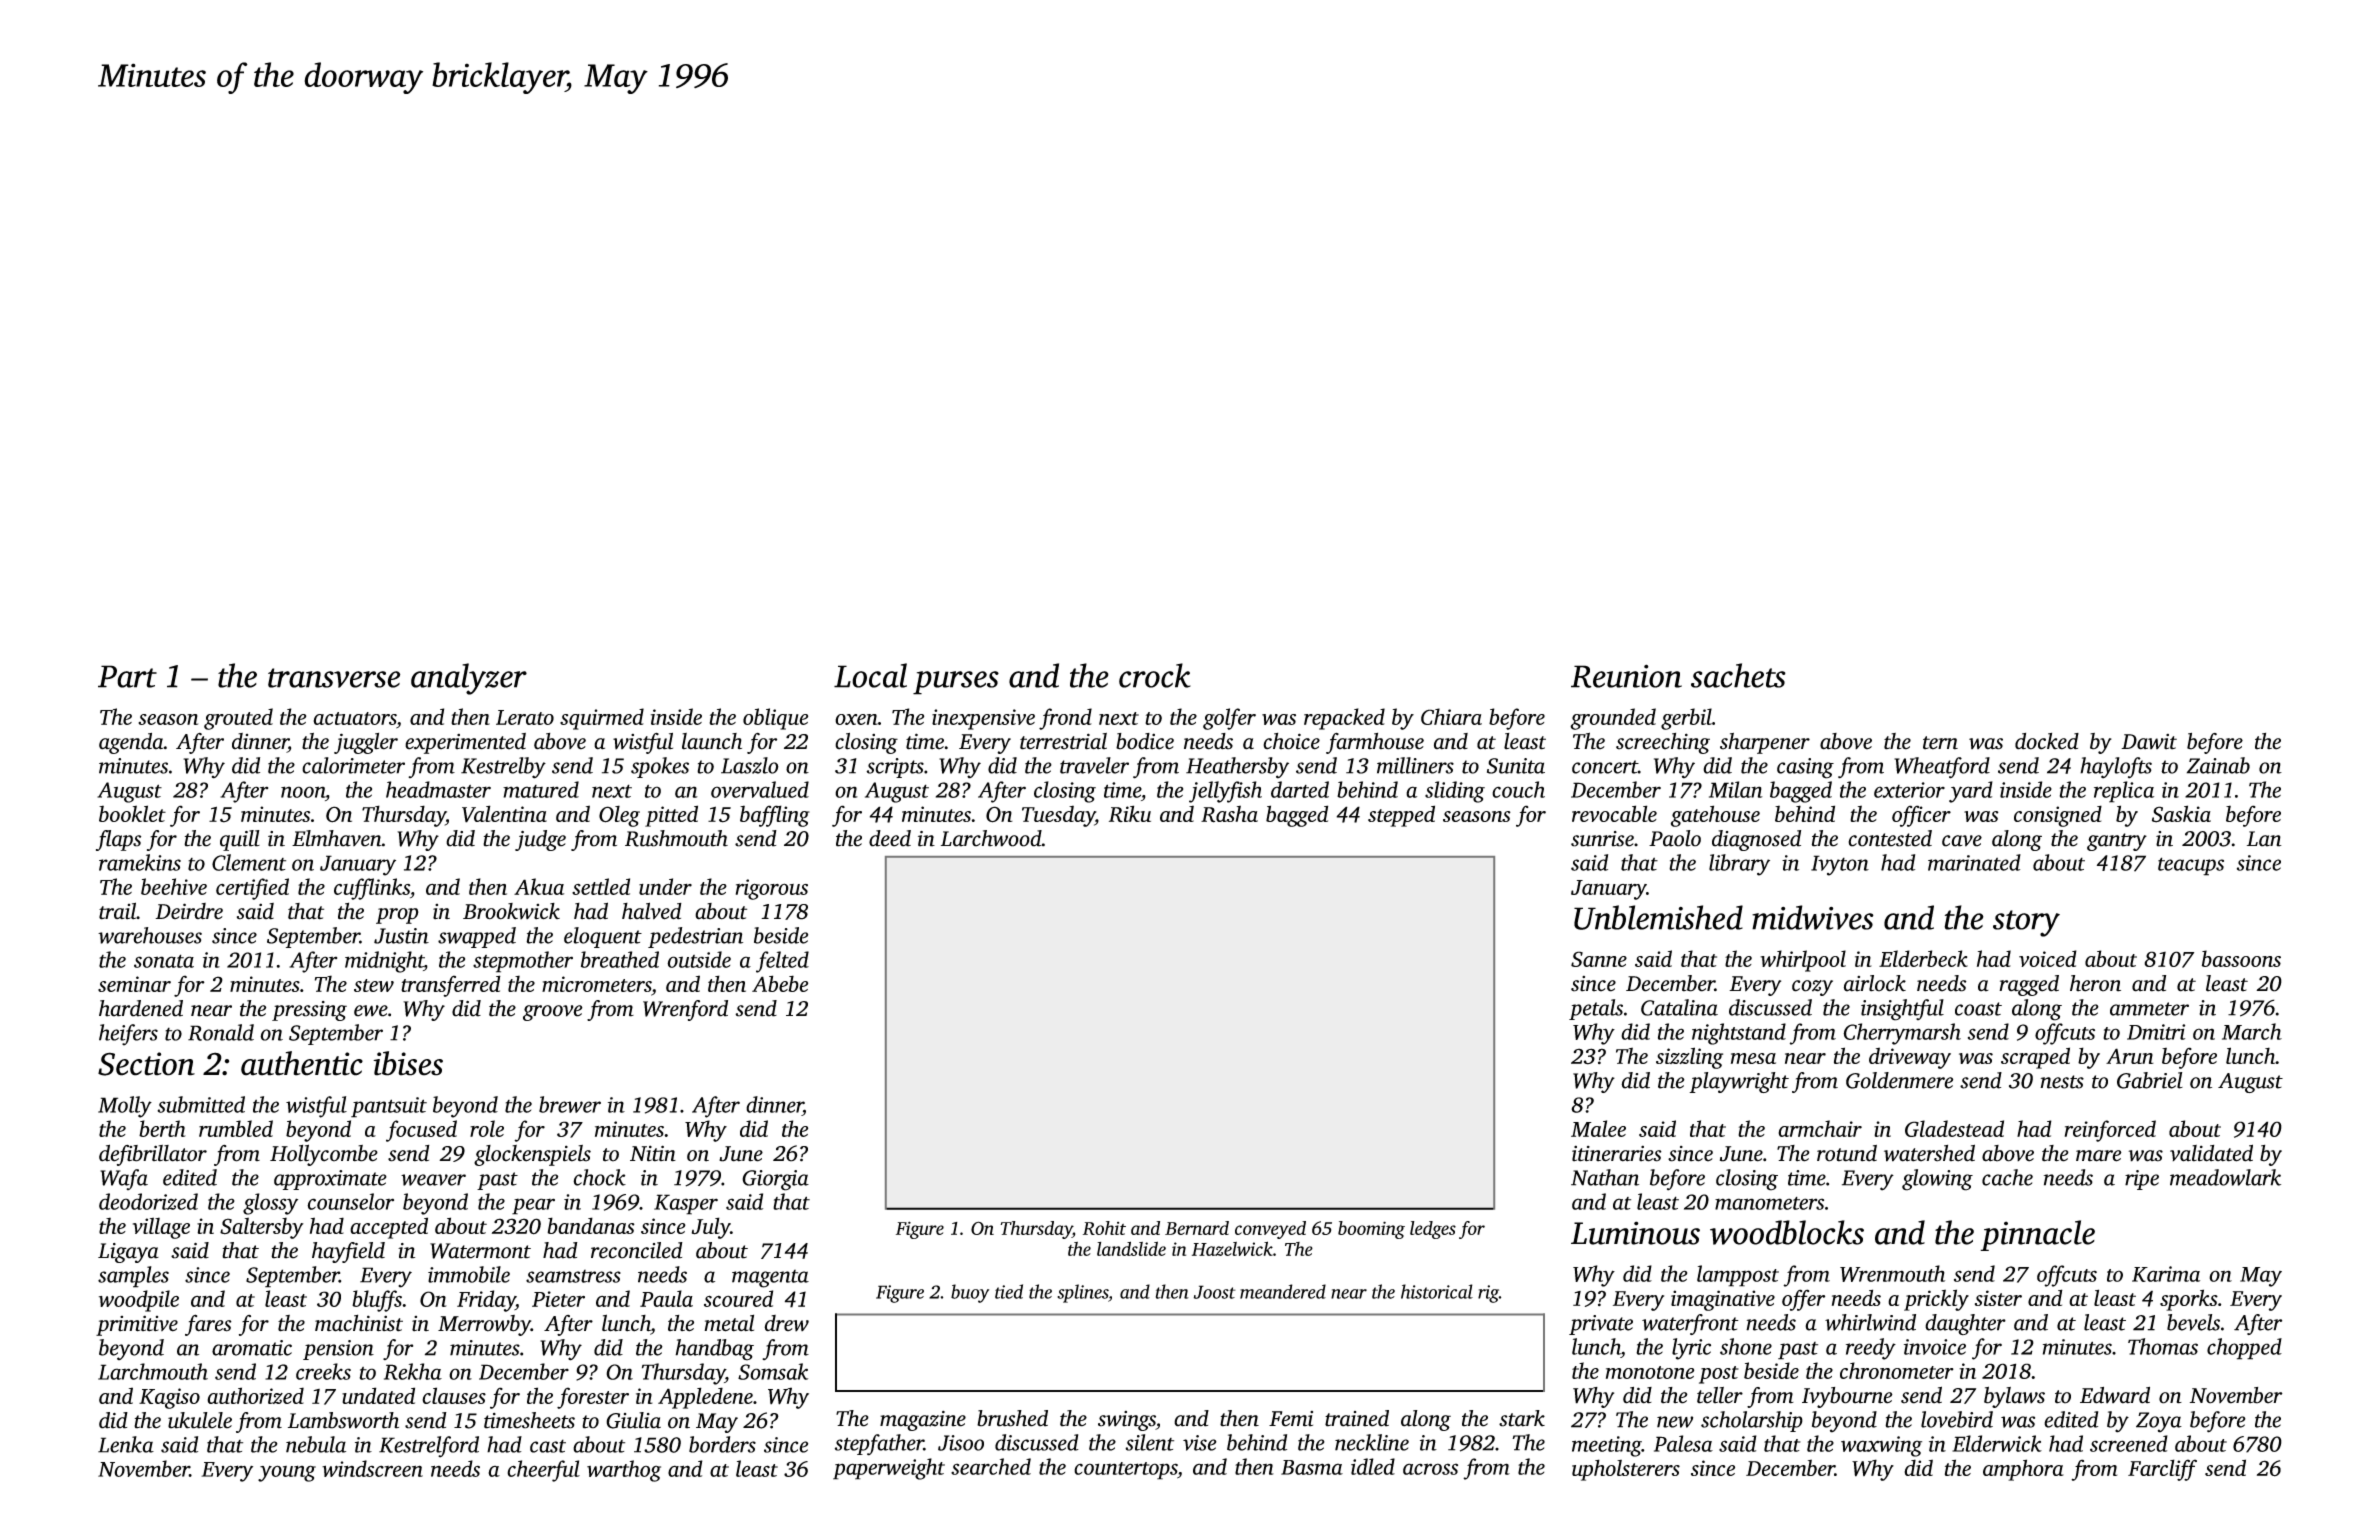  Describe the element at coordinates (676, 838) in the image. I see `Rushmouth` at that location.
